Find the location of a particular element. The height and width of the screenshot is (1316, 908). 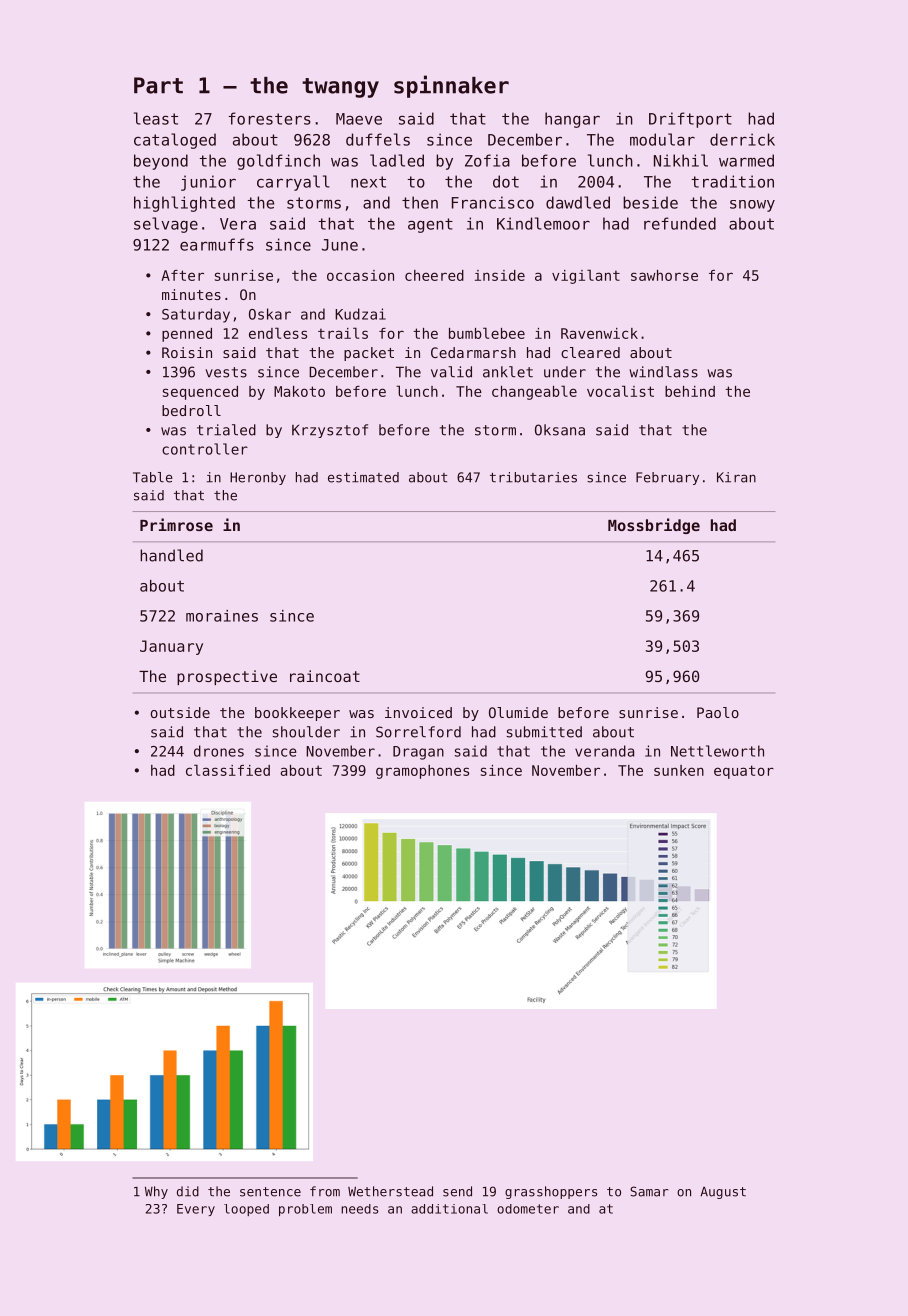

twangy is located at coordinates (340, 88).
